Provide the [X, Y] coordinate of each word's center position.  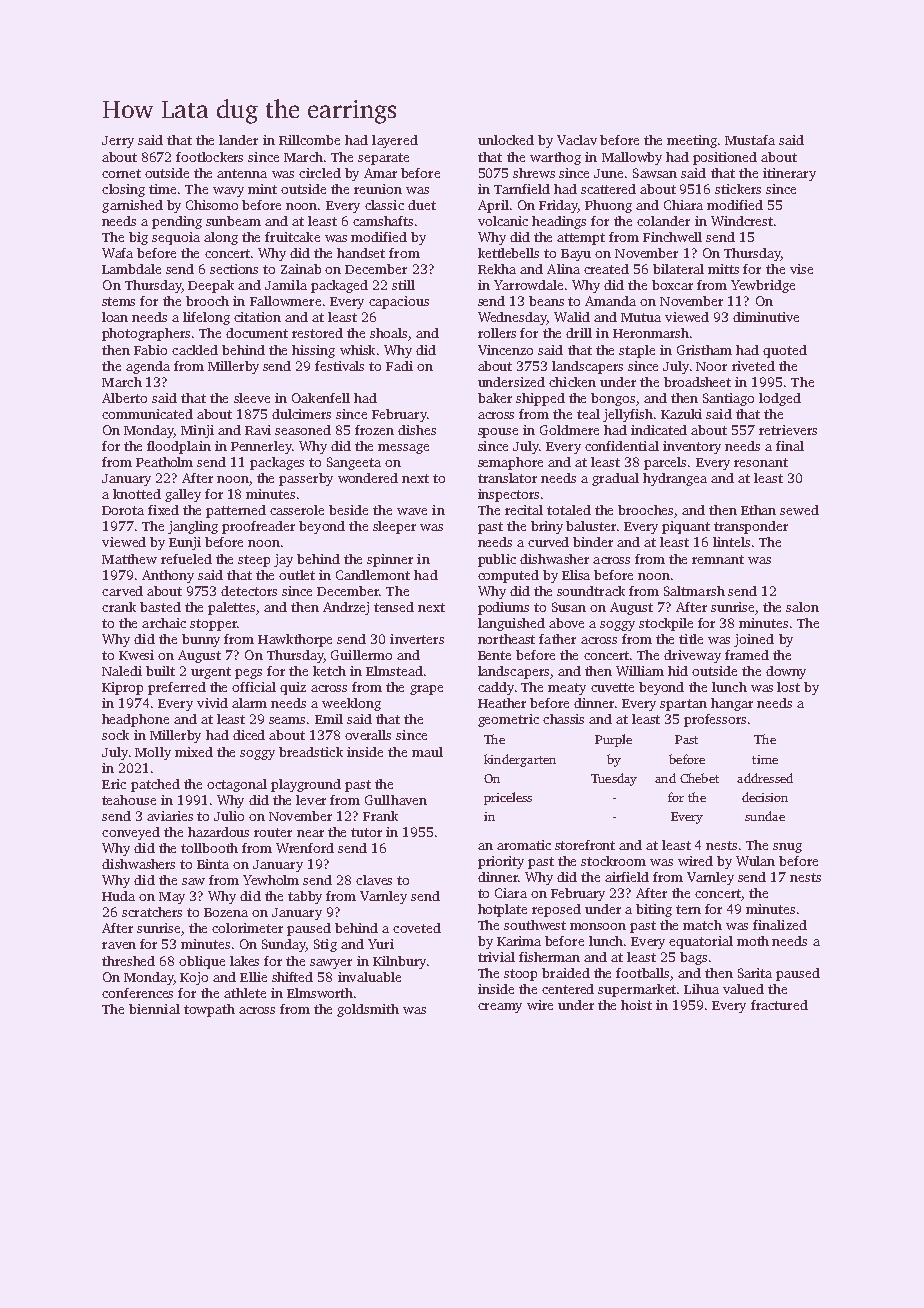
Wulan [755, 861]
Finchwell [672, 237]
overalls [368, 735]
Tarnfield [522, 189]
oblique [202, 962]
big [138, 238]
